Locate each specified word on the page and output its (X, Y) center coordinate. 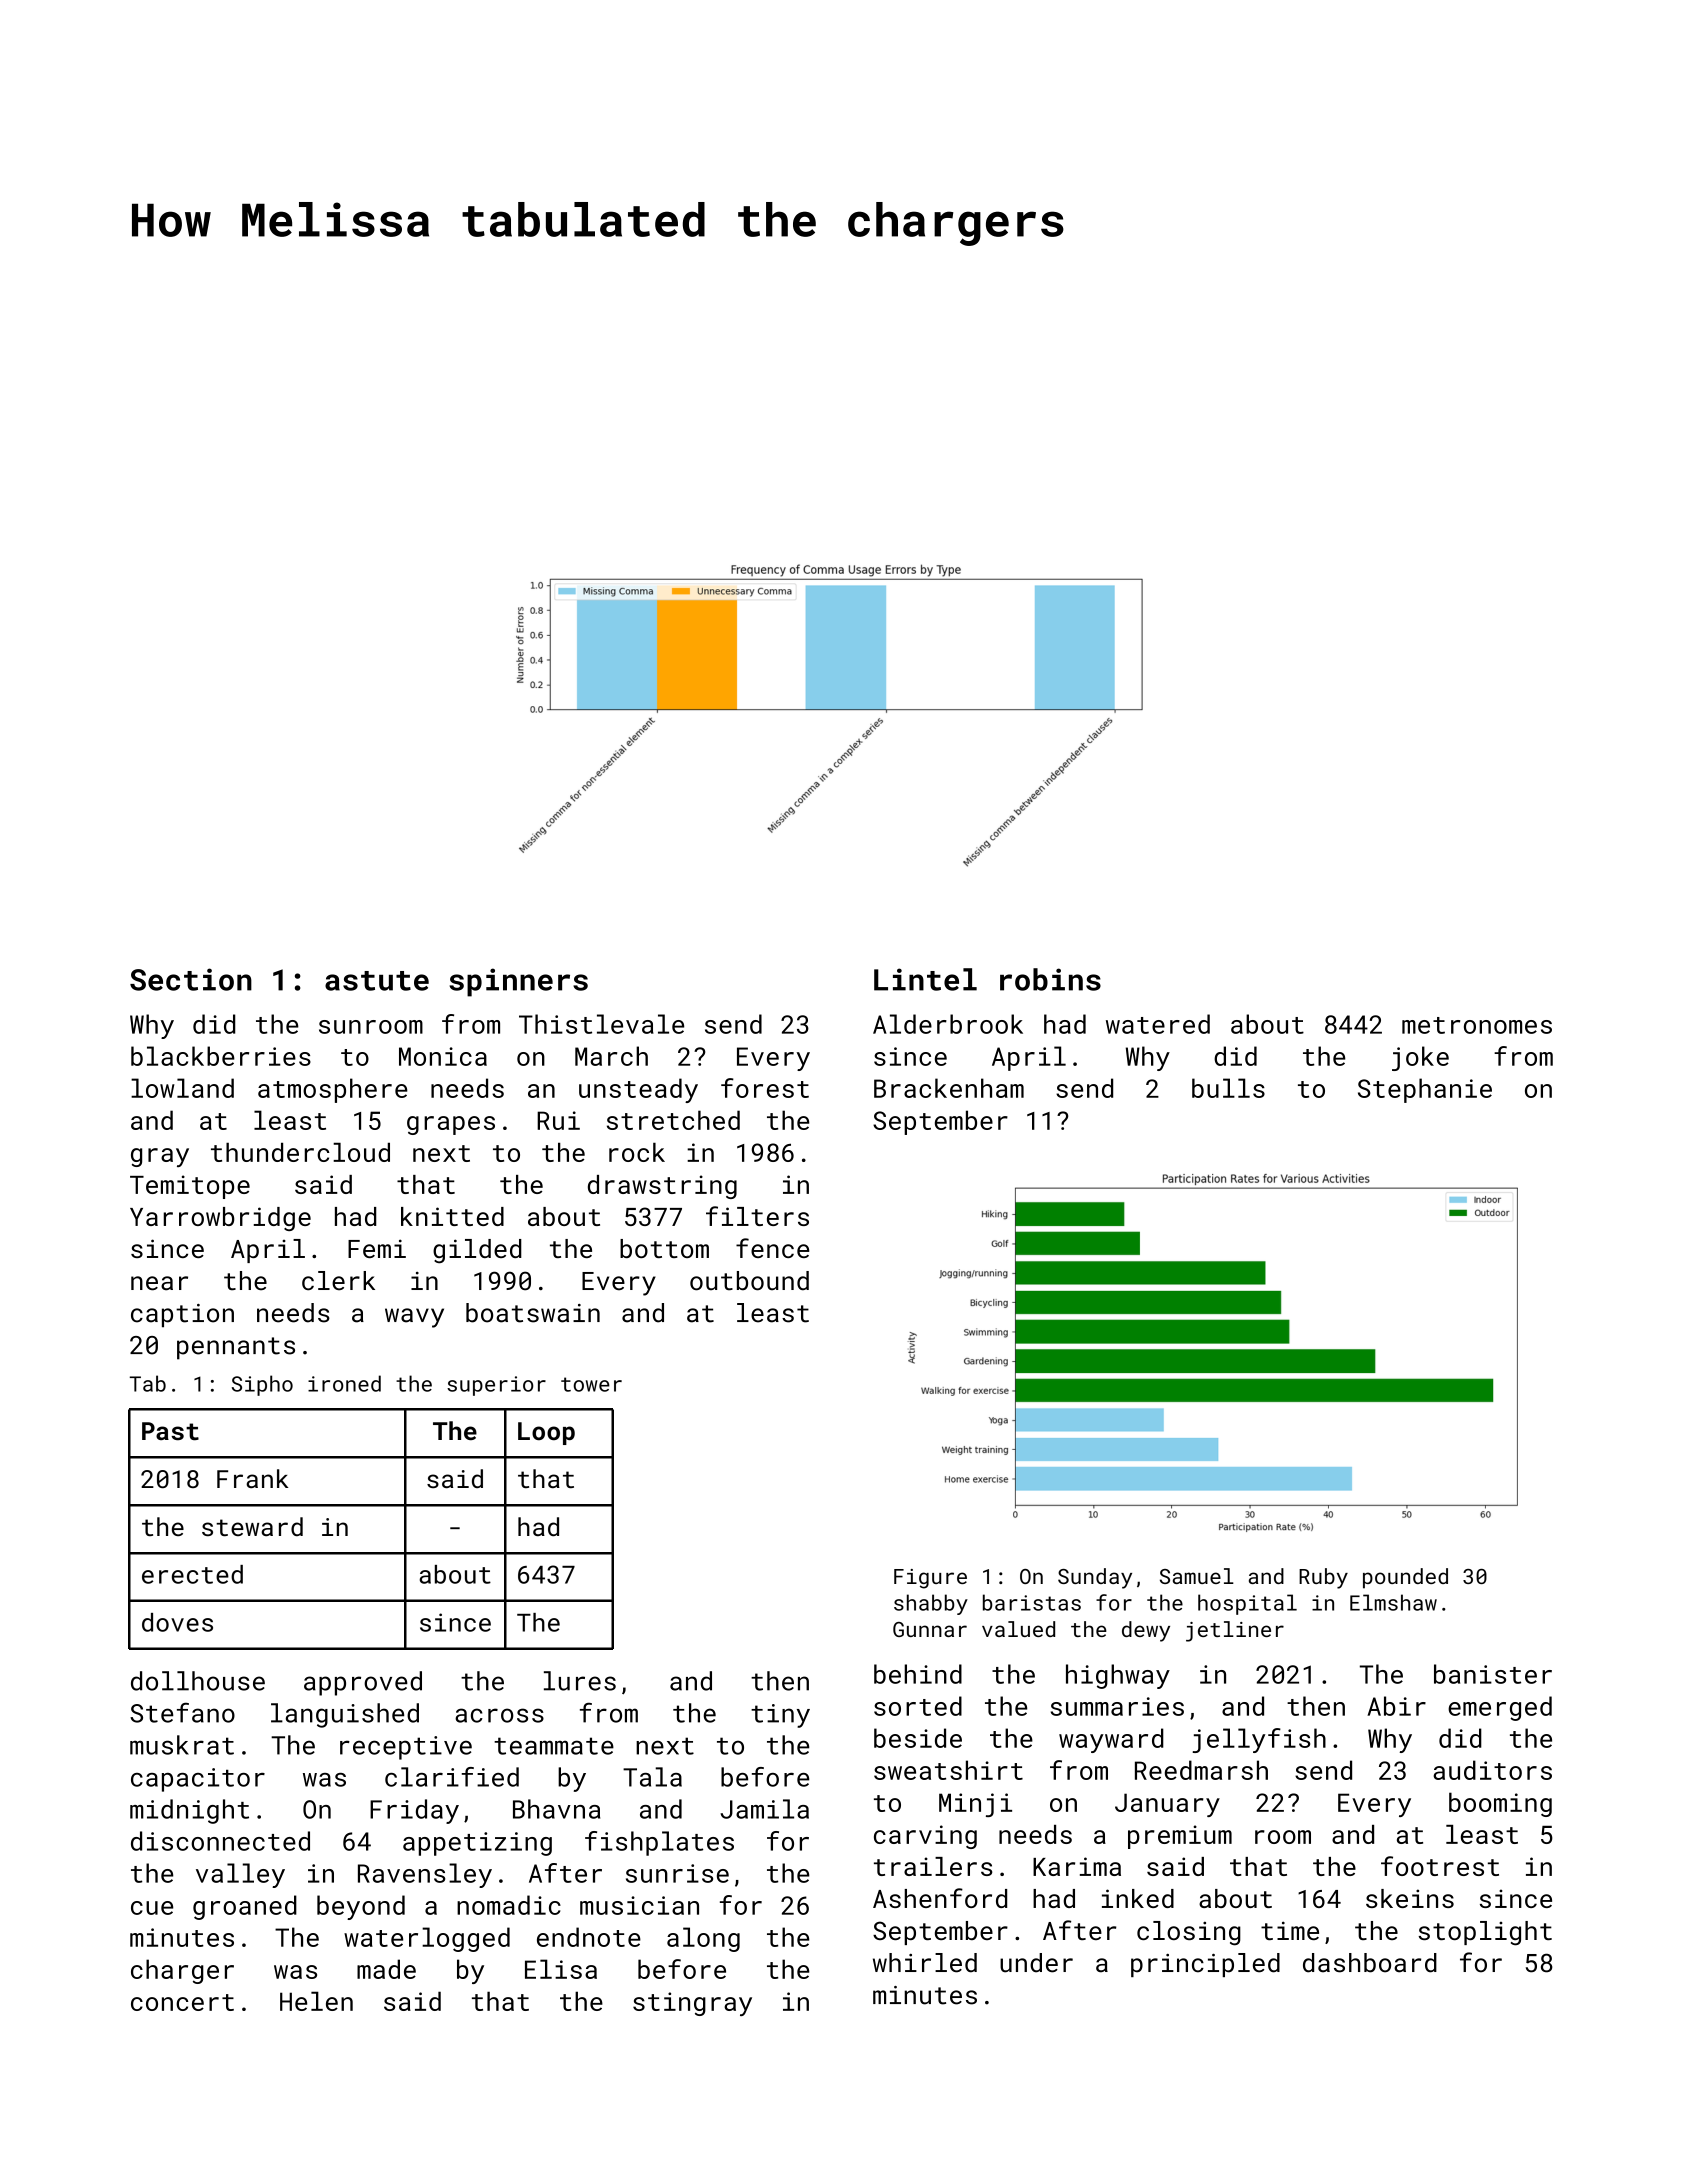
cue (152, 1908)
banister (1493, 1674)
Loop (546, 1433)
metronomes (1477, 1025)
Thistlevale (601, 1024)
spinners (518, 982)
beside (918, 1738)
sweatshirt (948, 1770)
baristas (1032, 1602)
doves (177, 1622)
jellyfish (1259, 1740)
